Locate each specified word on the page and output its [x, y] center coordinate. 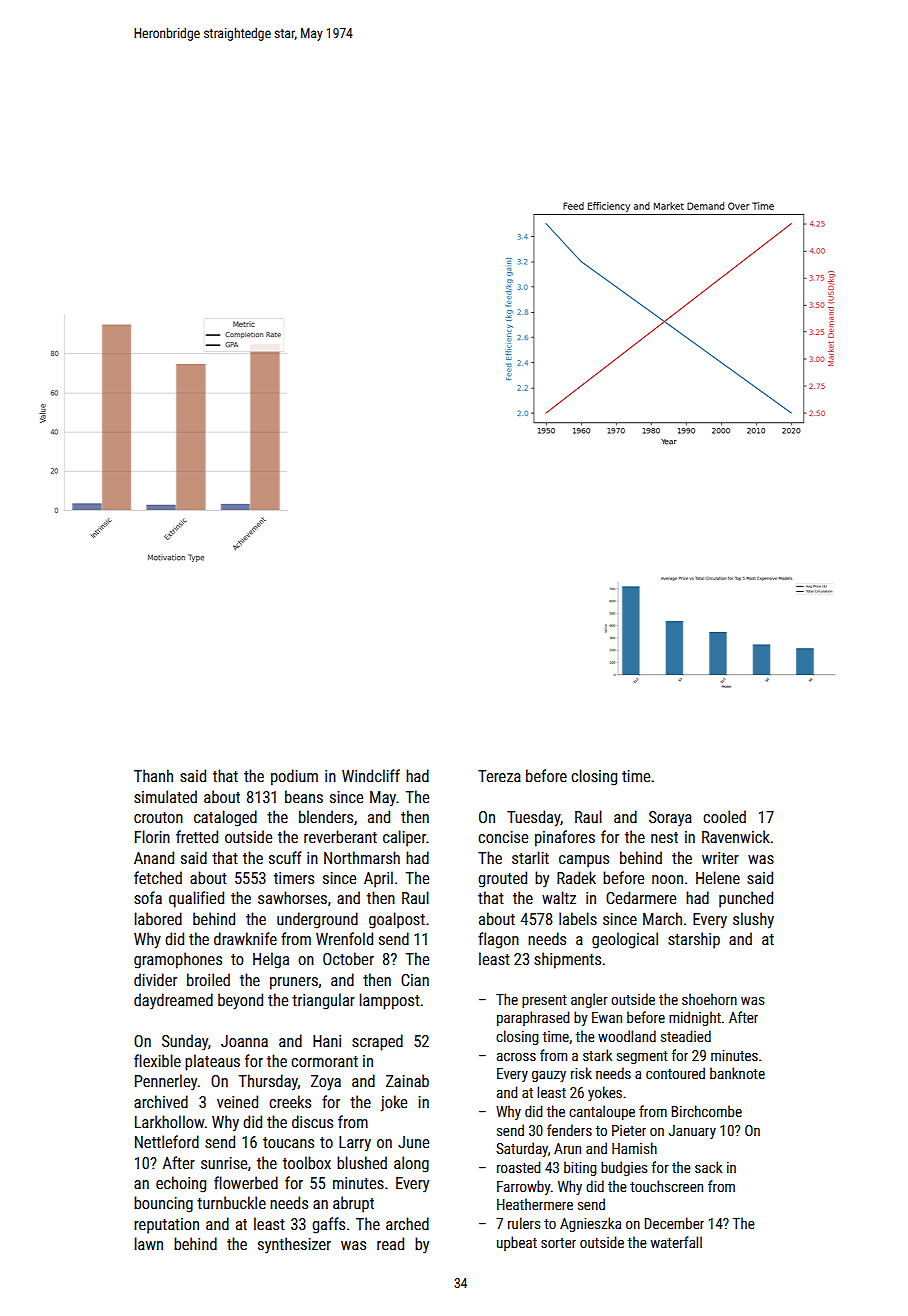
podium [294, 777]
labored [158, 918]
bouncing [163, 1204]
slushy [753, 920]
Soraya [670, 819]
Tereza [499, 776]
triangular [323, 1001]
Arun [567, 1148]
